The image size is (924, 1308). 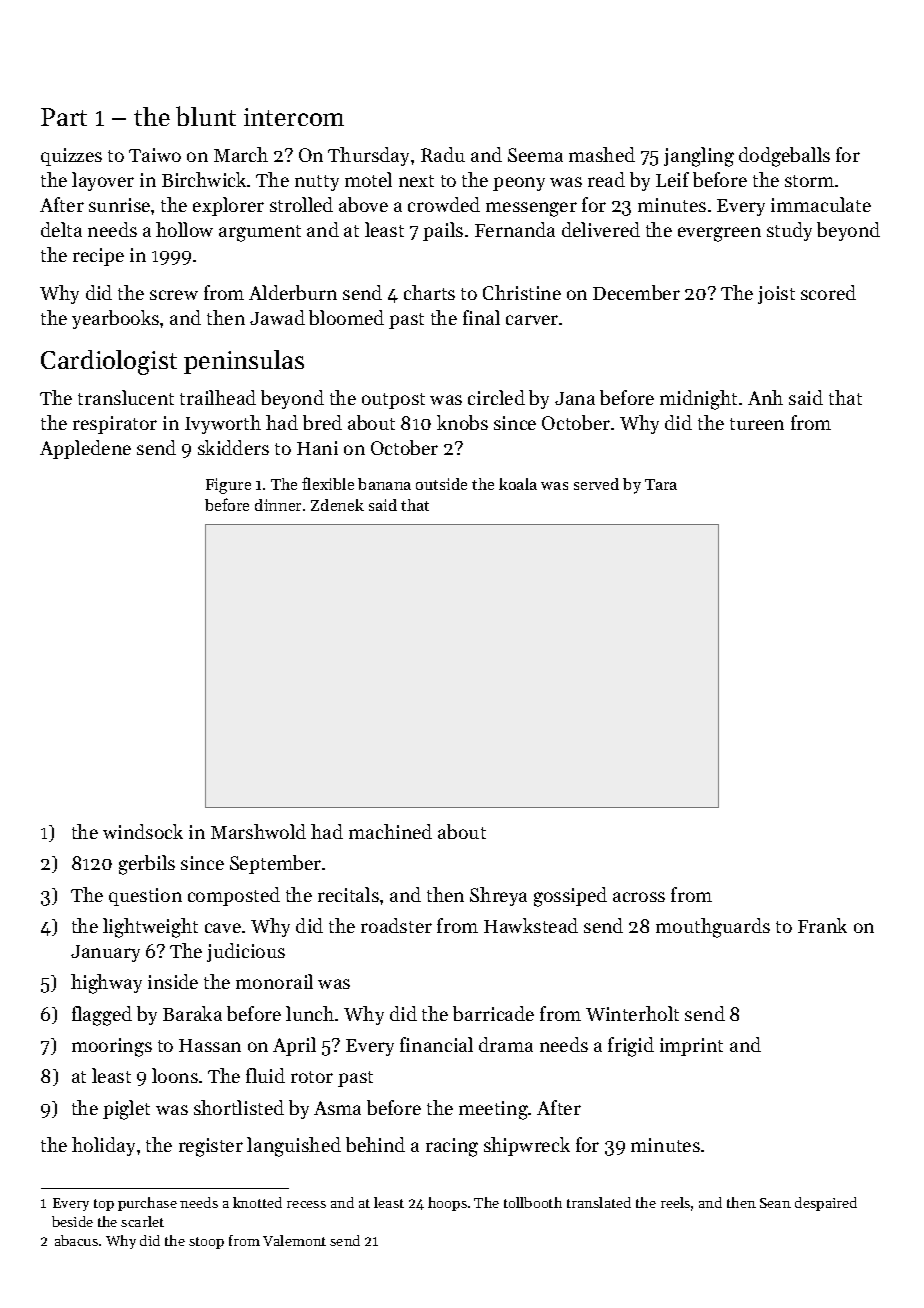 I want to click on gossiped, so click(x=570, y=897).
